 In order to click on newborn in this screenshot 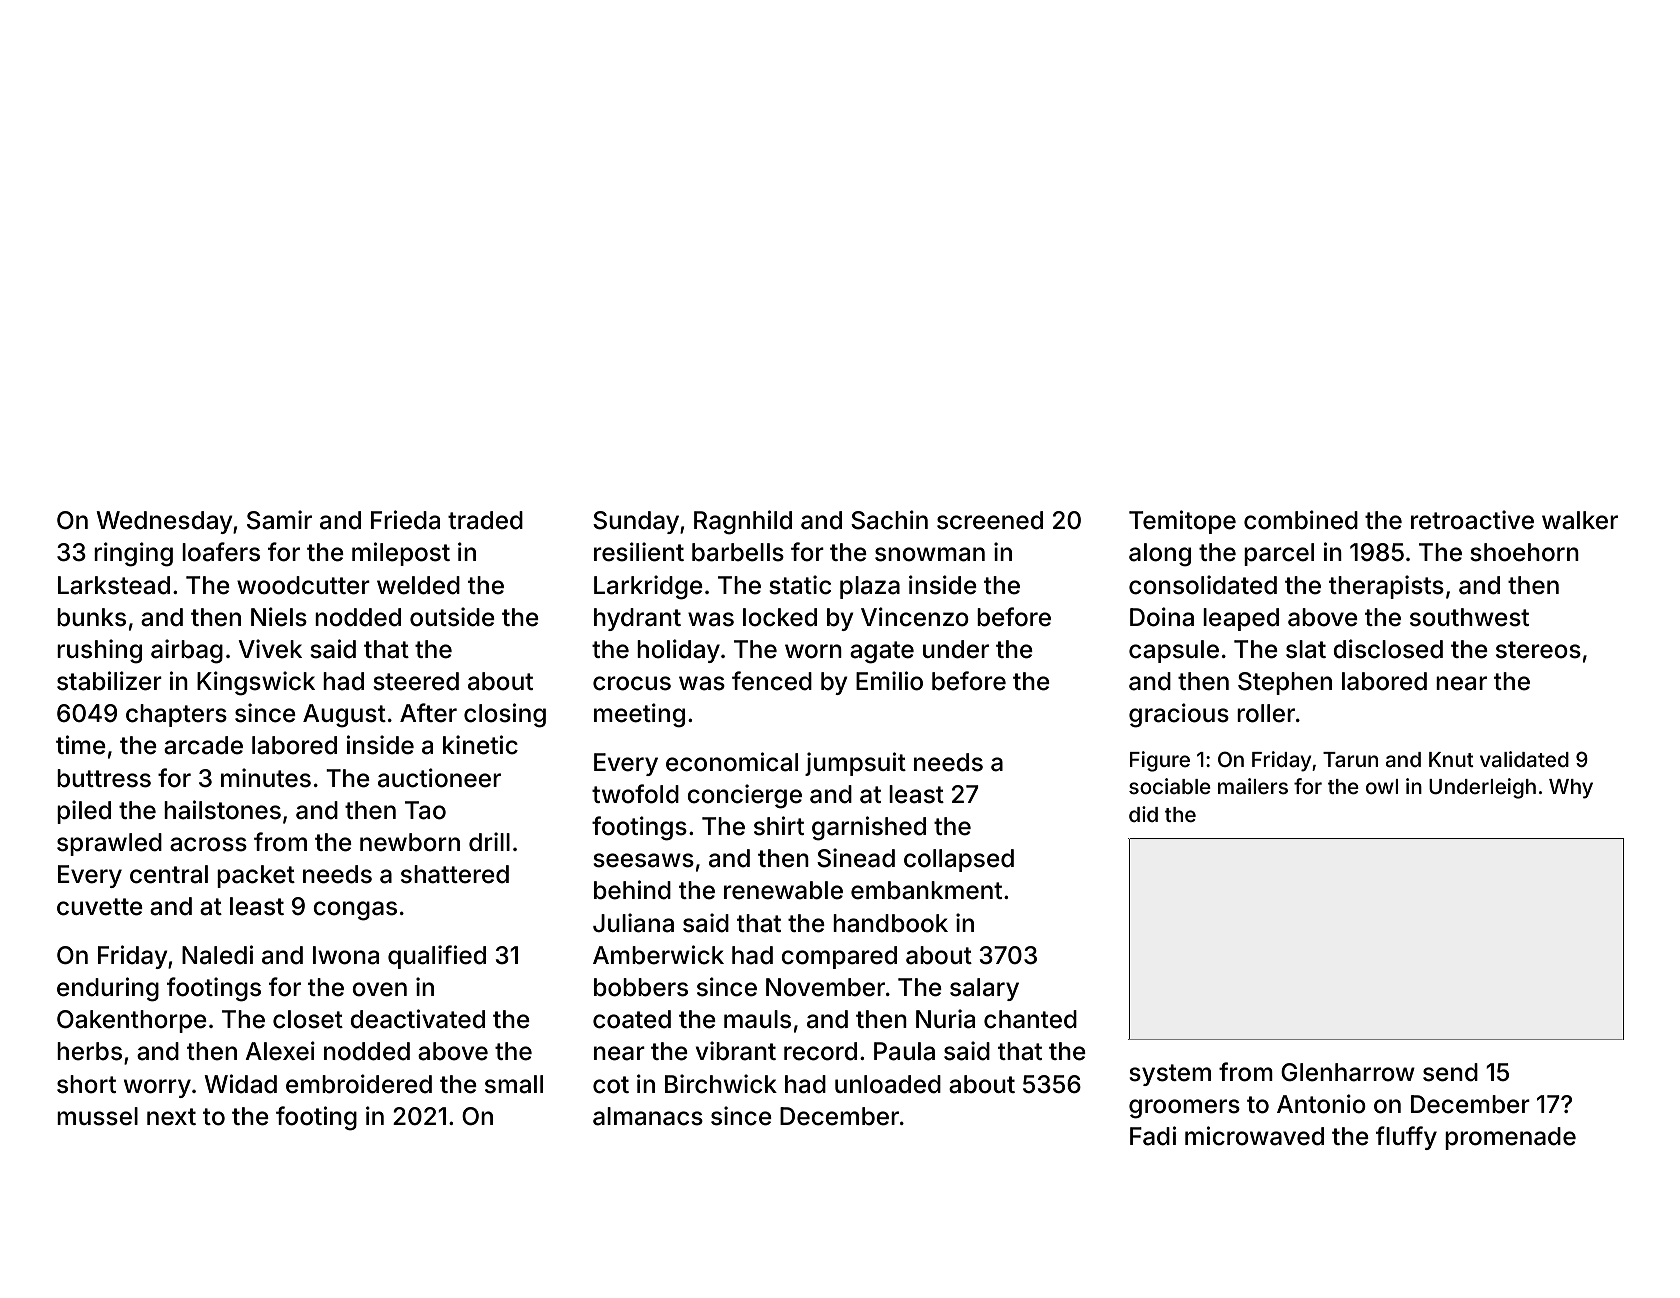, I will do `click(410, 842)`.
